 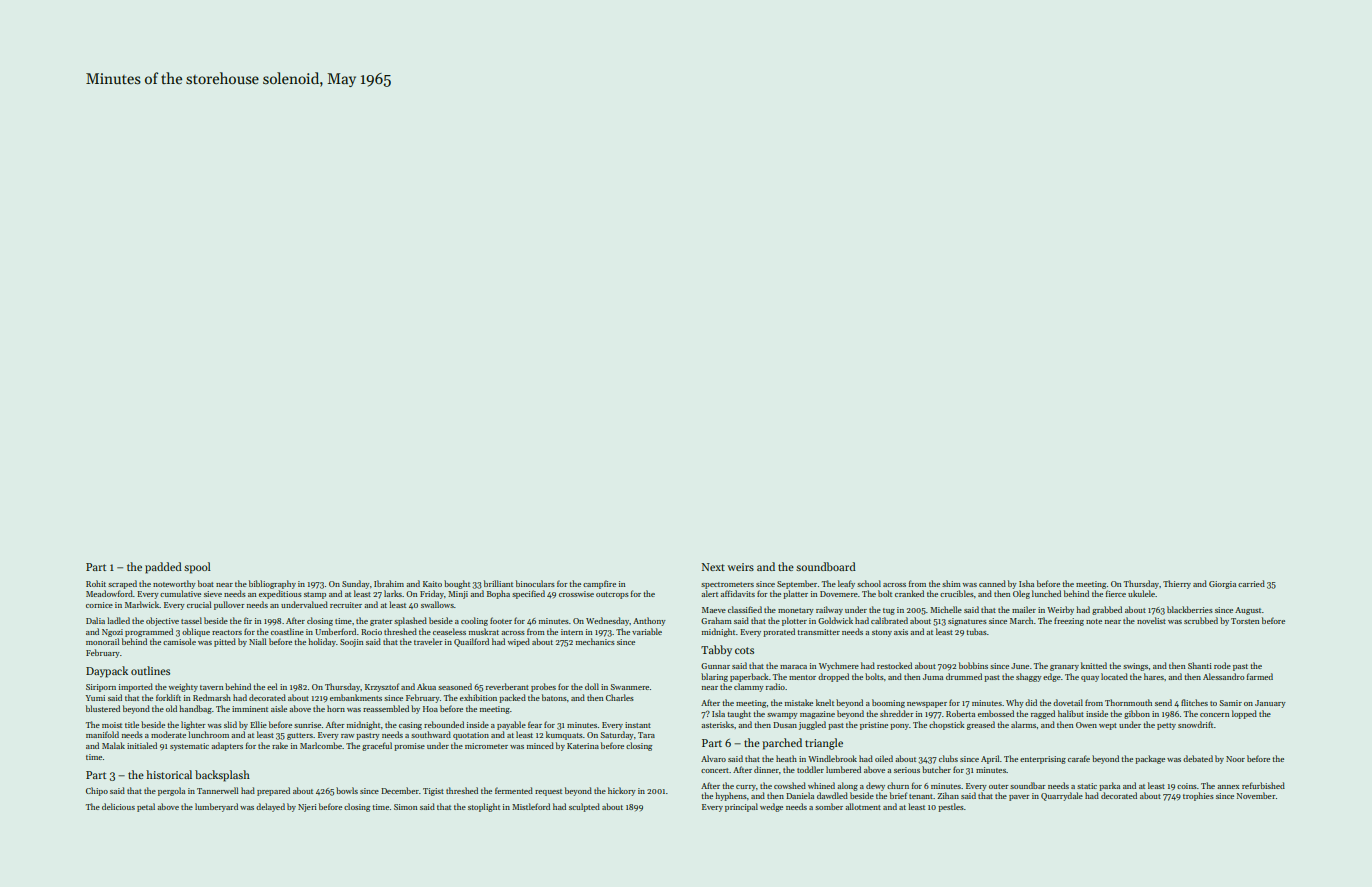 What do you see at coordinates (163, 568) in the screenshot?
I see `padded` at bounding box center [163, 568].
